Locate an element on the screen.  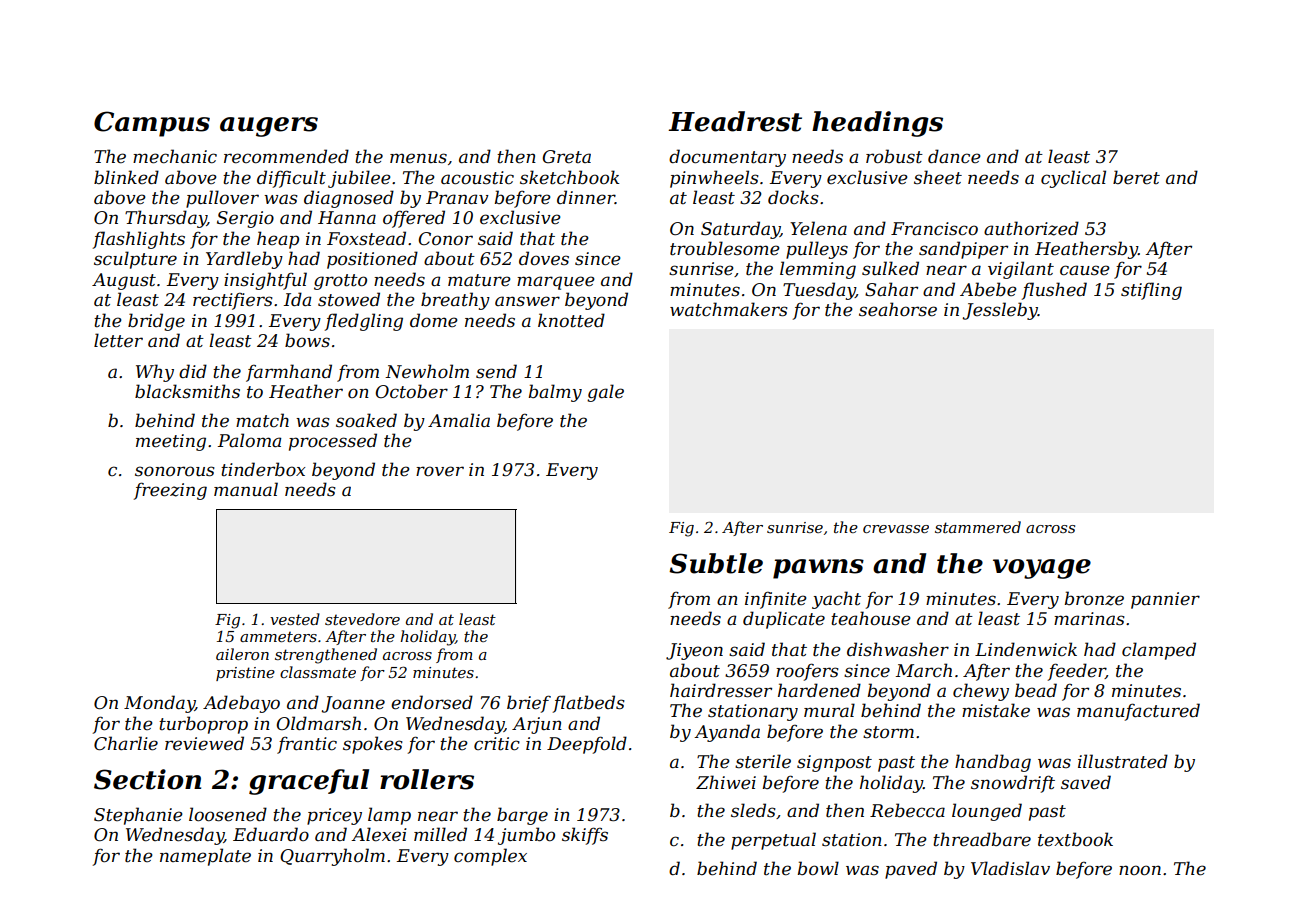
Campus is located at coordinates (152, 124).
